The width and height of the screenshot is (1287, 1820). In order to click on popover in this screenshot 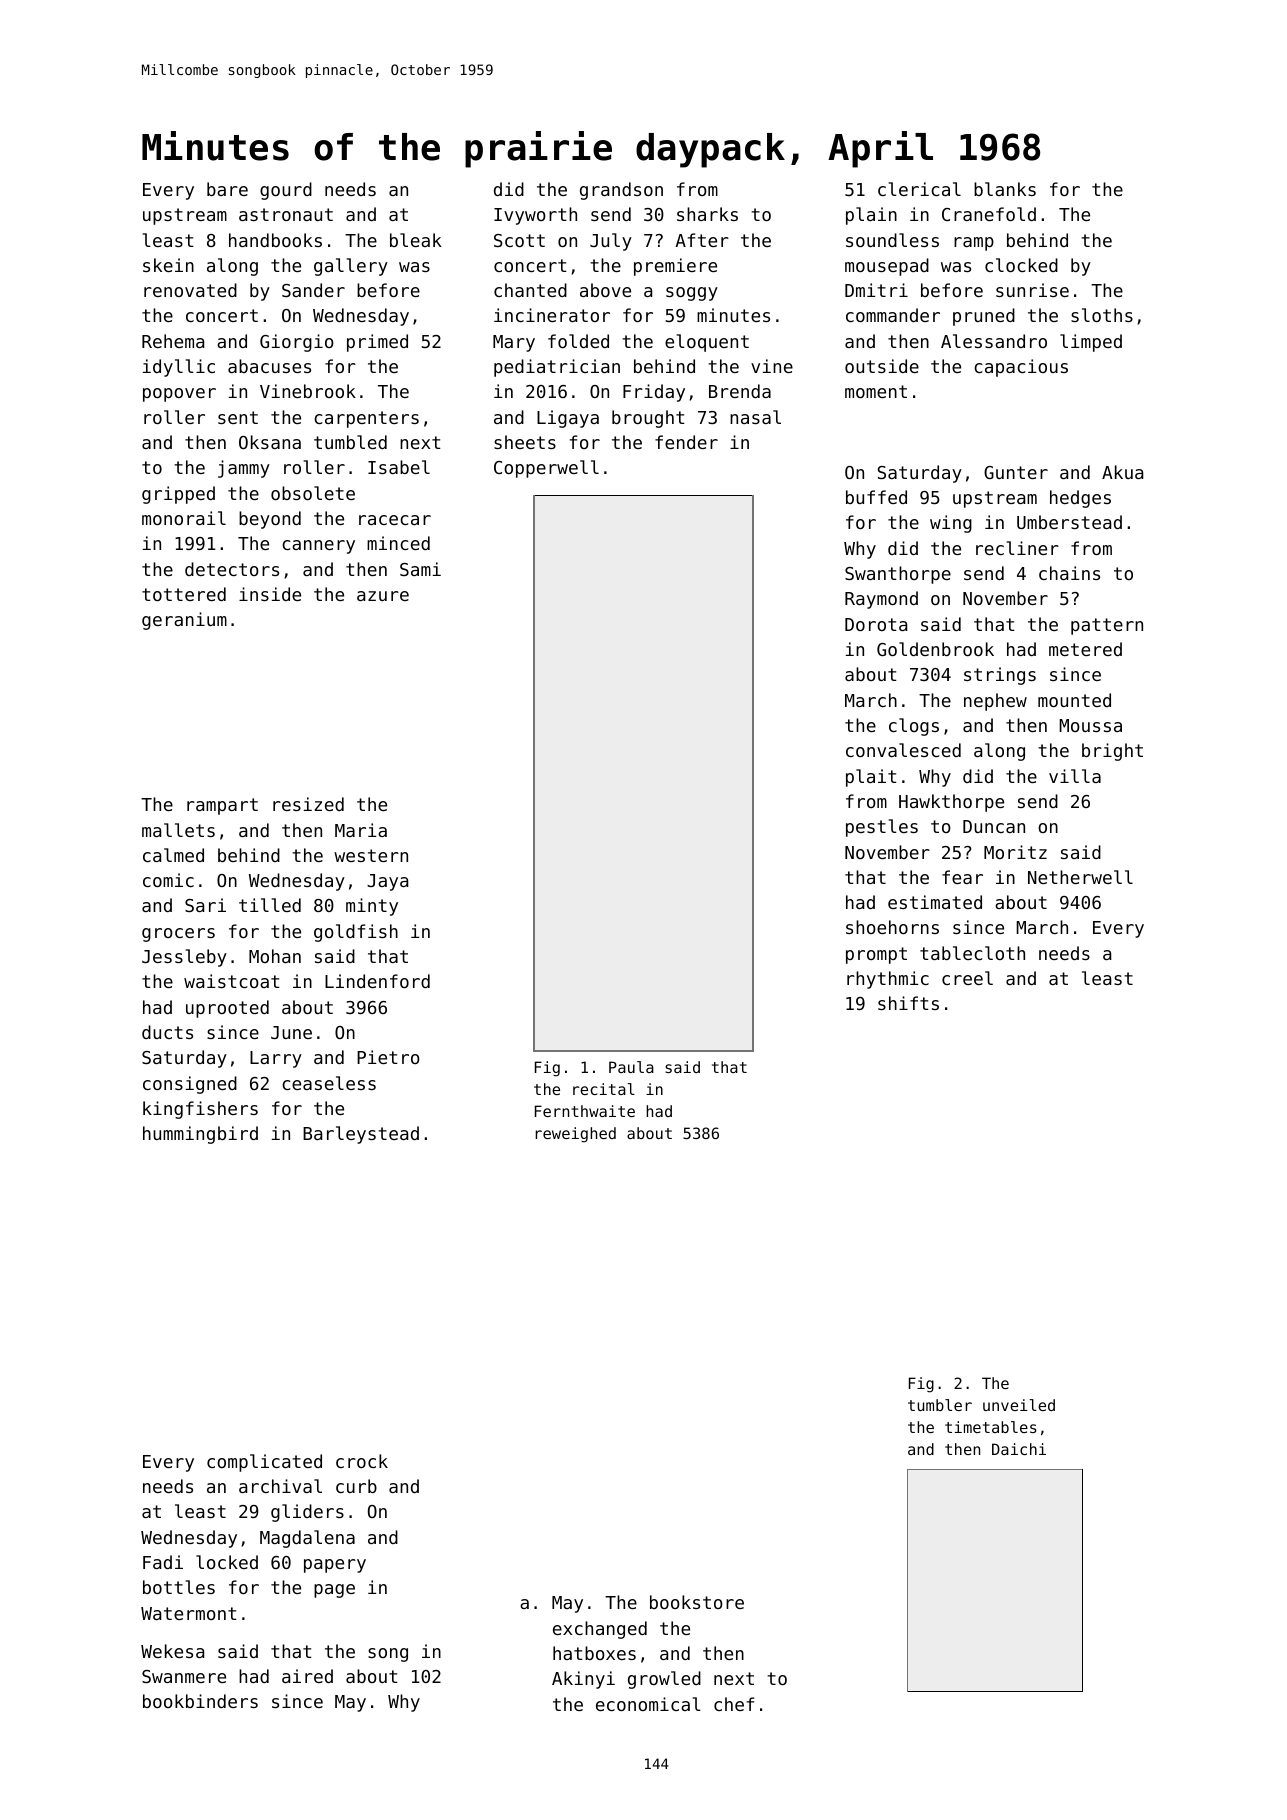, I will do `click(179, 395)`.
